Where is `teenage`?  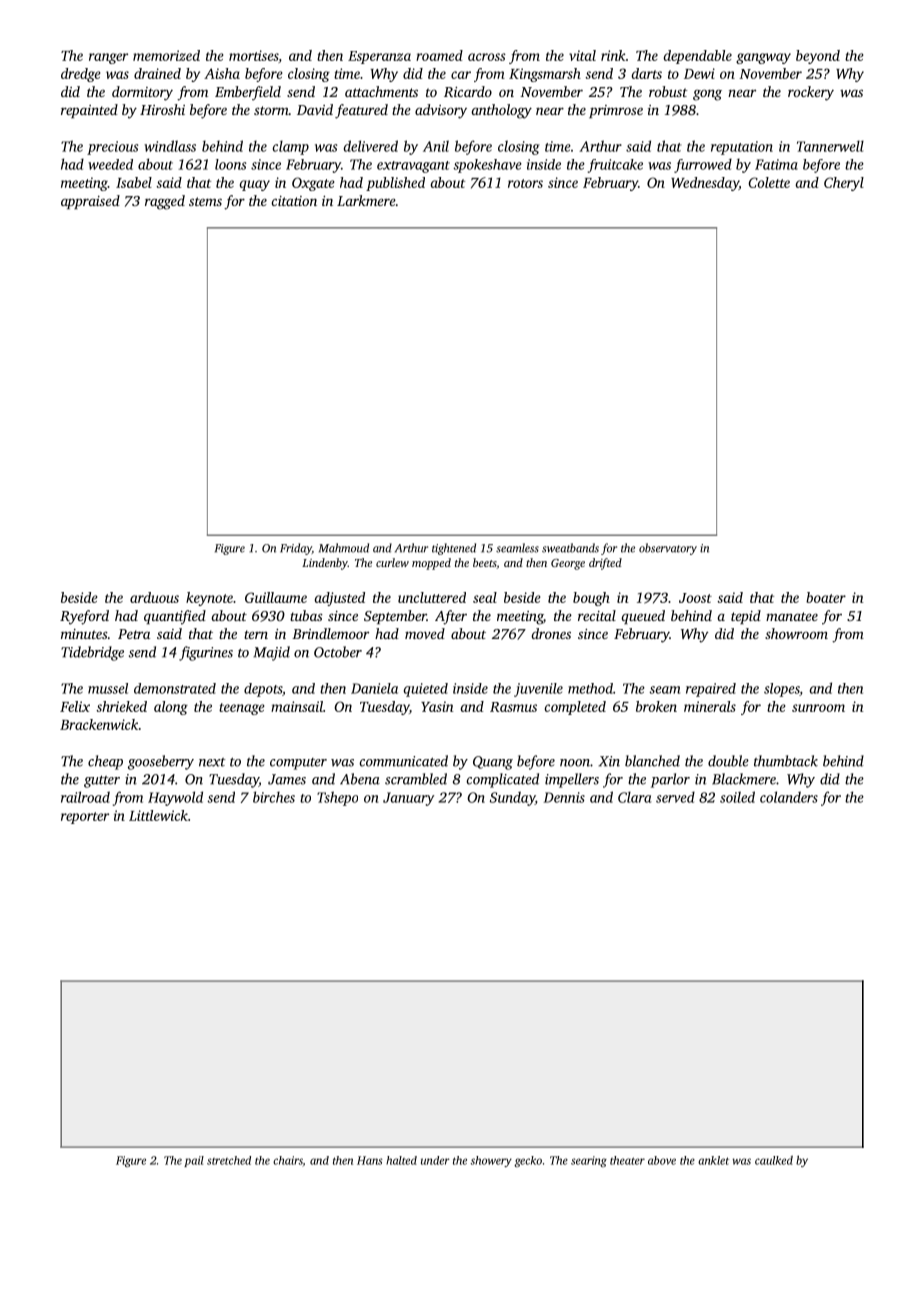 teenage is located at coordinates (242, 709).
